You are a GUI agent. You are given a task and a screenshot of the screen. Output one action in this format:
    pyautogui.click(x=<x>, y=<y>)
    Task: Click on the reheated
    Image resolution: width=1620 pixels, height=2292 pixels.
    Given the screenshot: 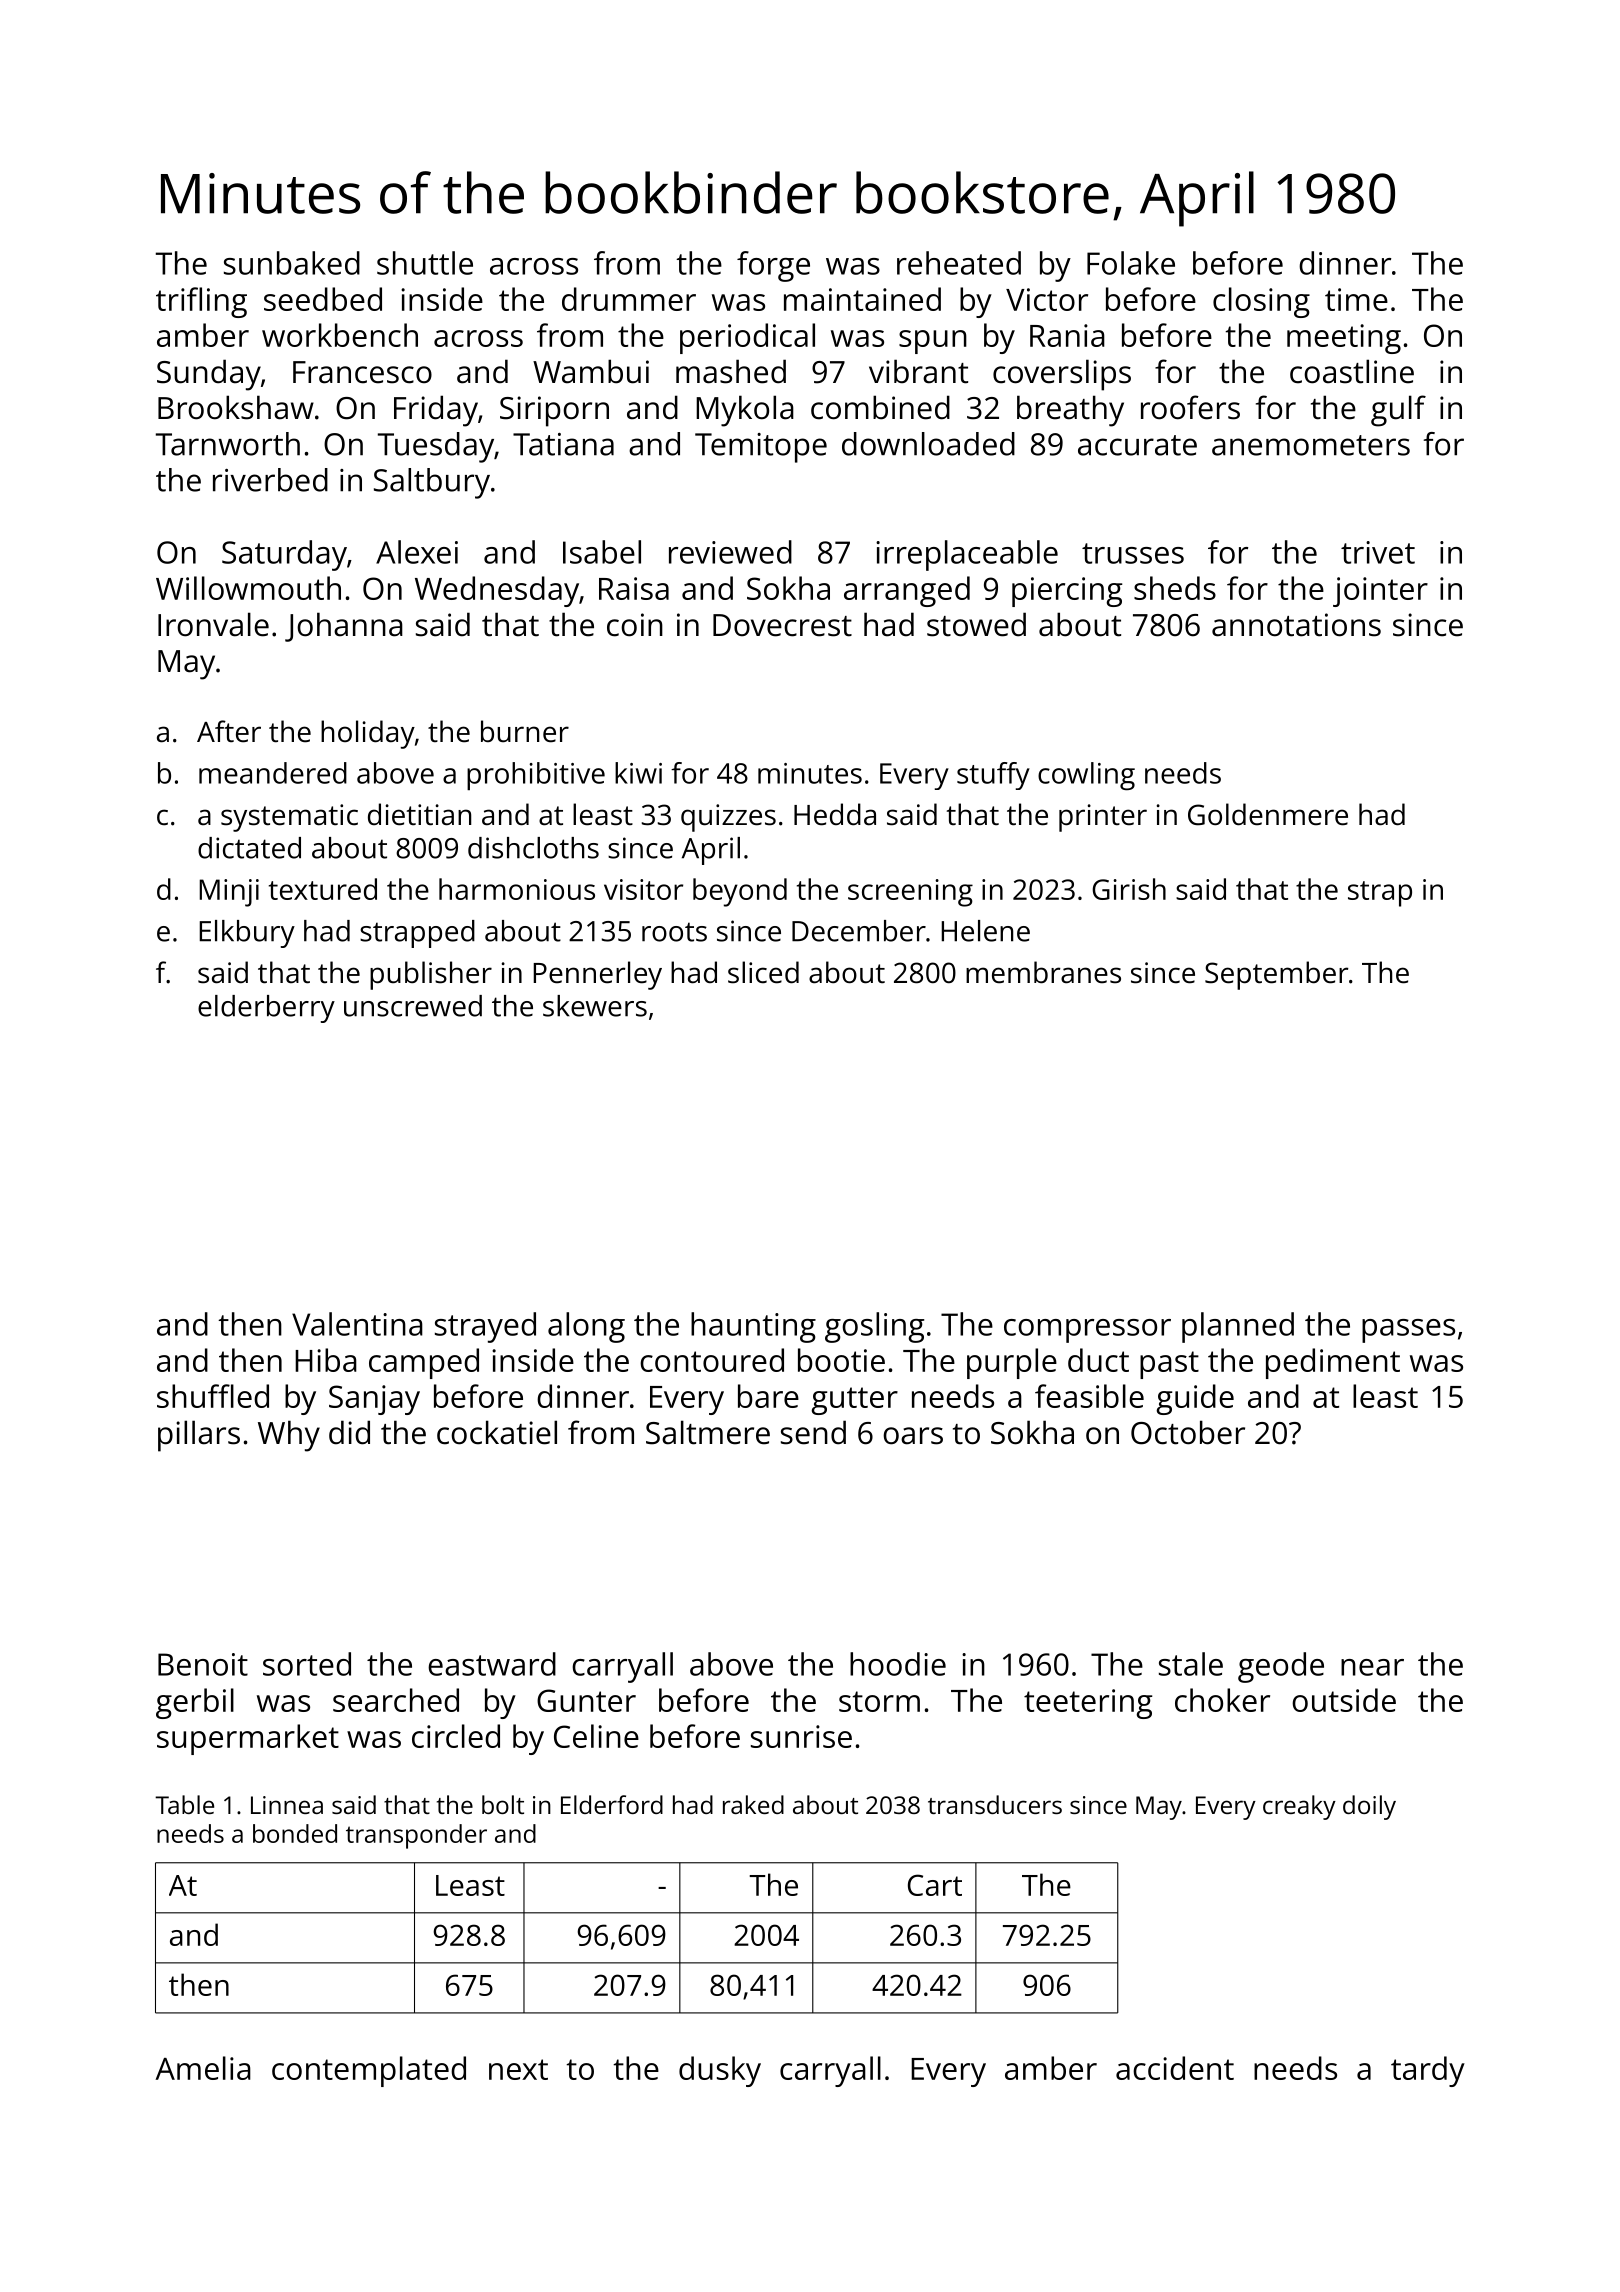 What is the action you would take?
    pyautogui.click(x=959, y=263)
